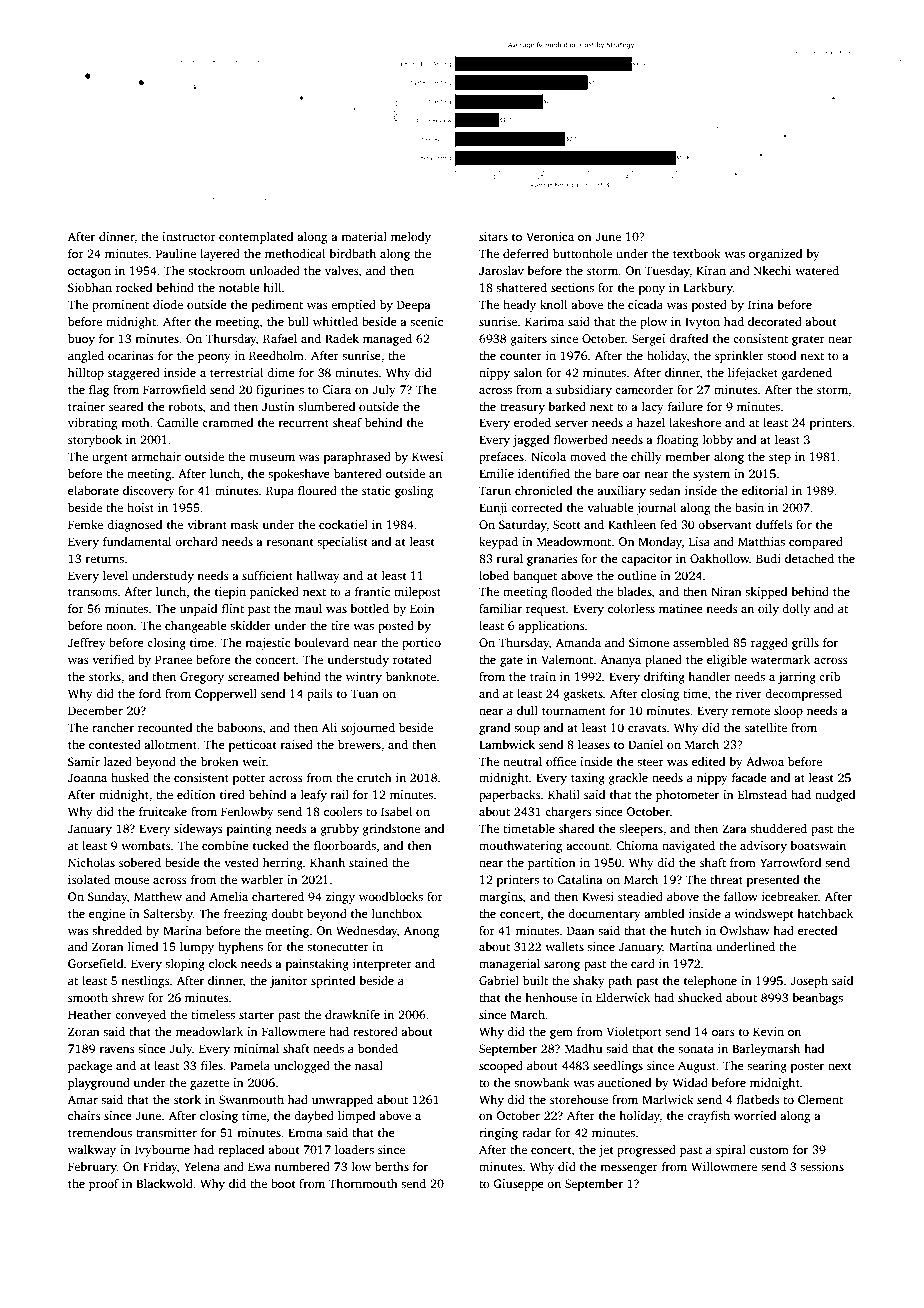 The image size is (924, 1308). Describe the element at coordinates (163, 811) in the document. I see `fruitcake` at that location.
